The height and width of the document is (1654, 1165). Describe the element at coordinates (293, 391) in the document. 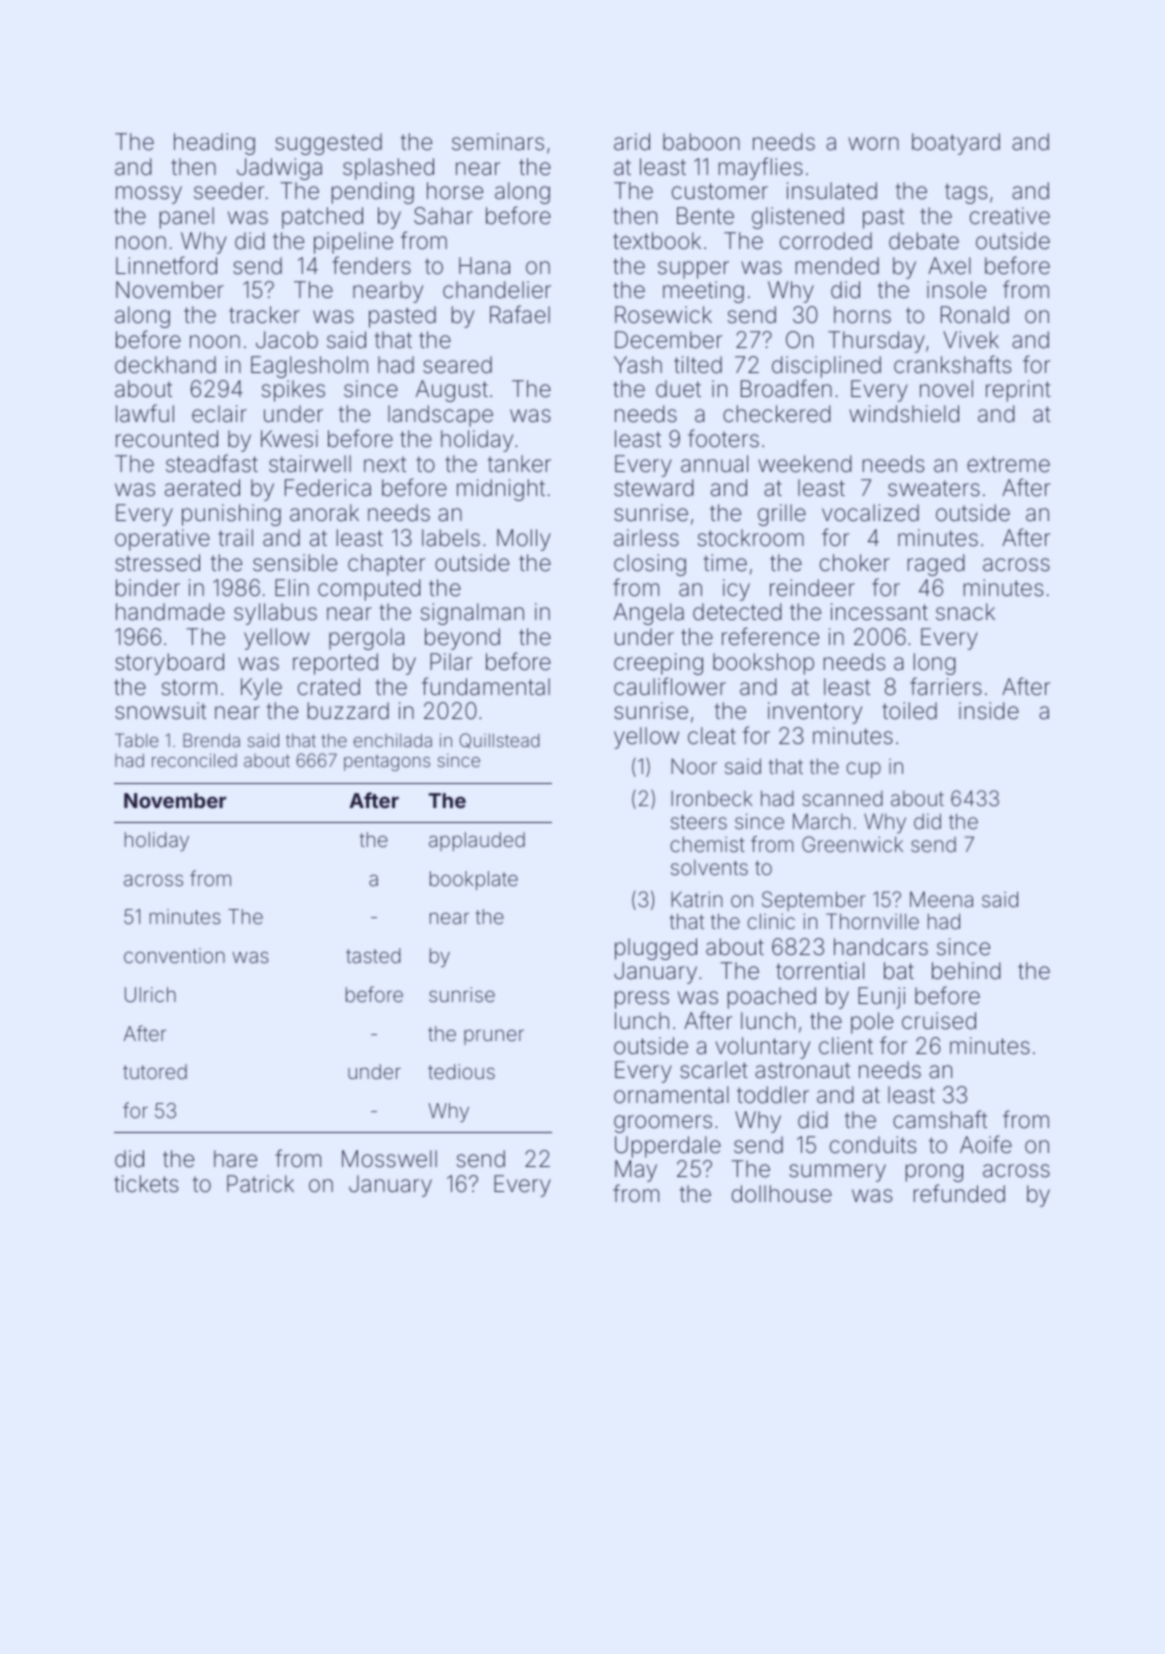

I see `spikes` at that location.
